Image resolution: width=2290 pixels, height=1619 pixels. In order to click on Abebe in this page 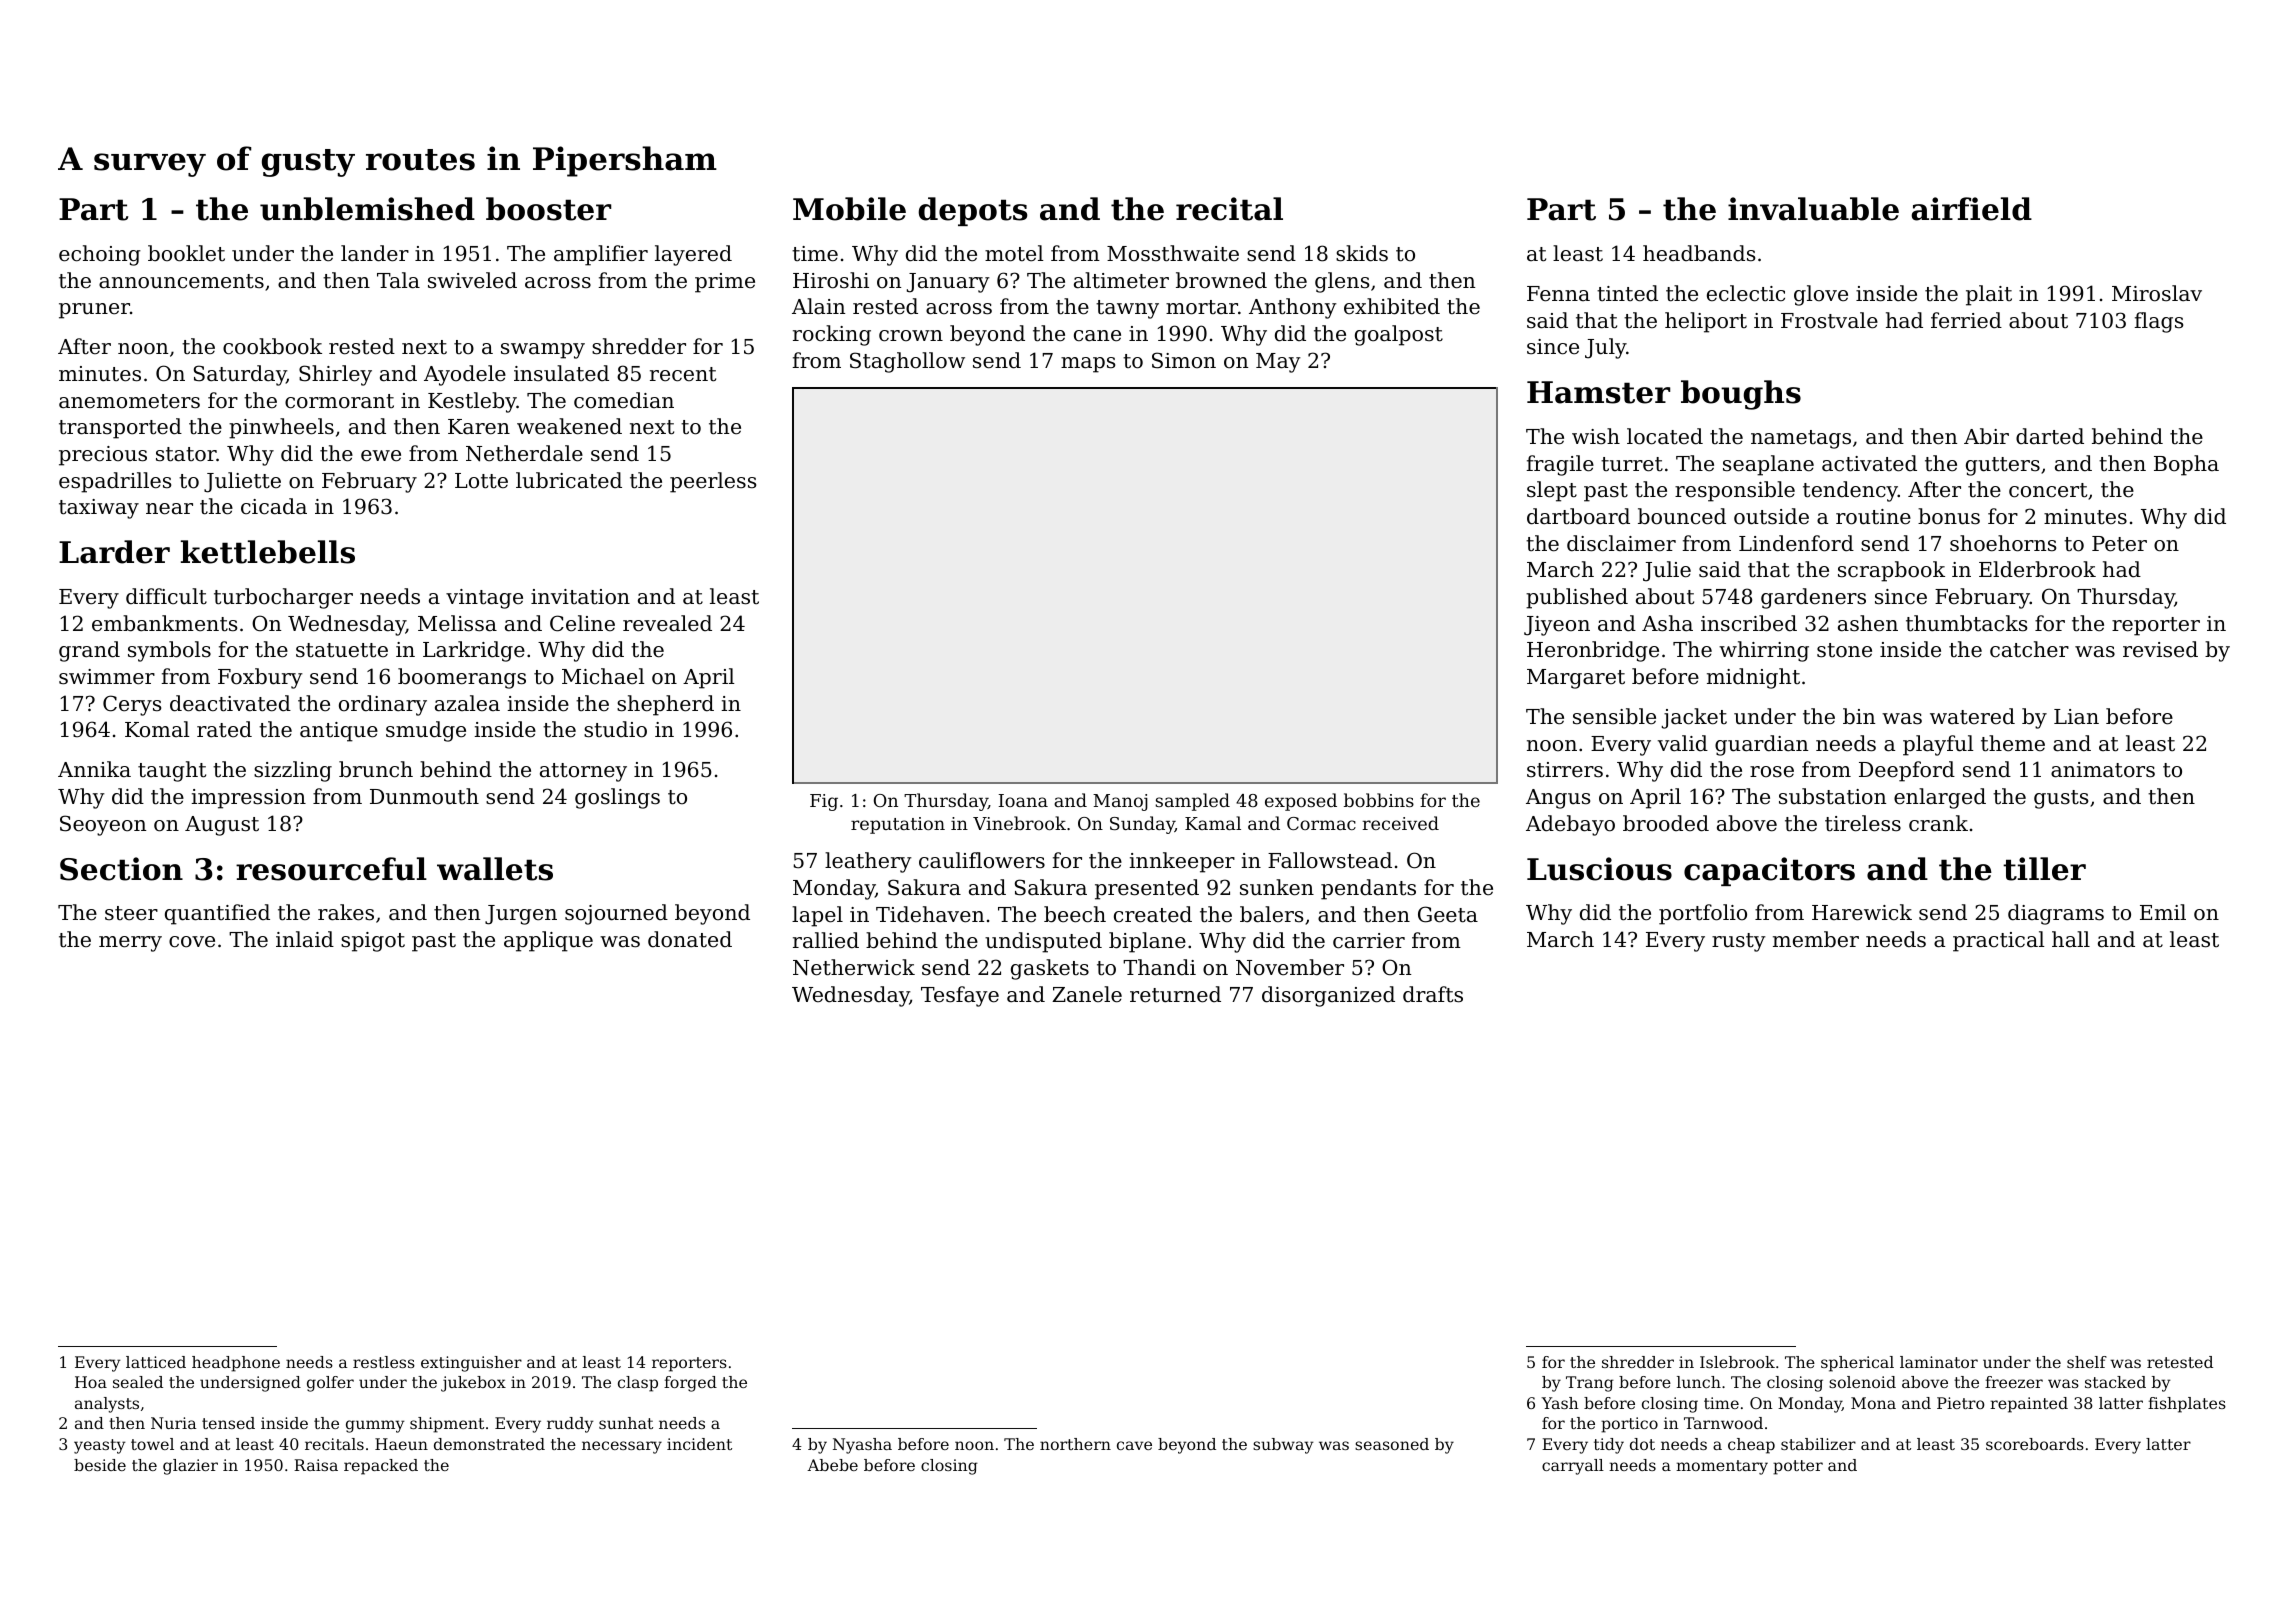, I will do `click(832, 1465)`.
